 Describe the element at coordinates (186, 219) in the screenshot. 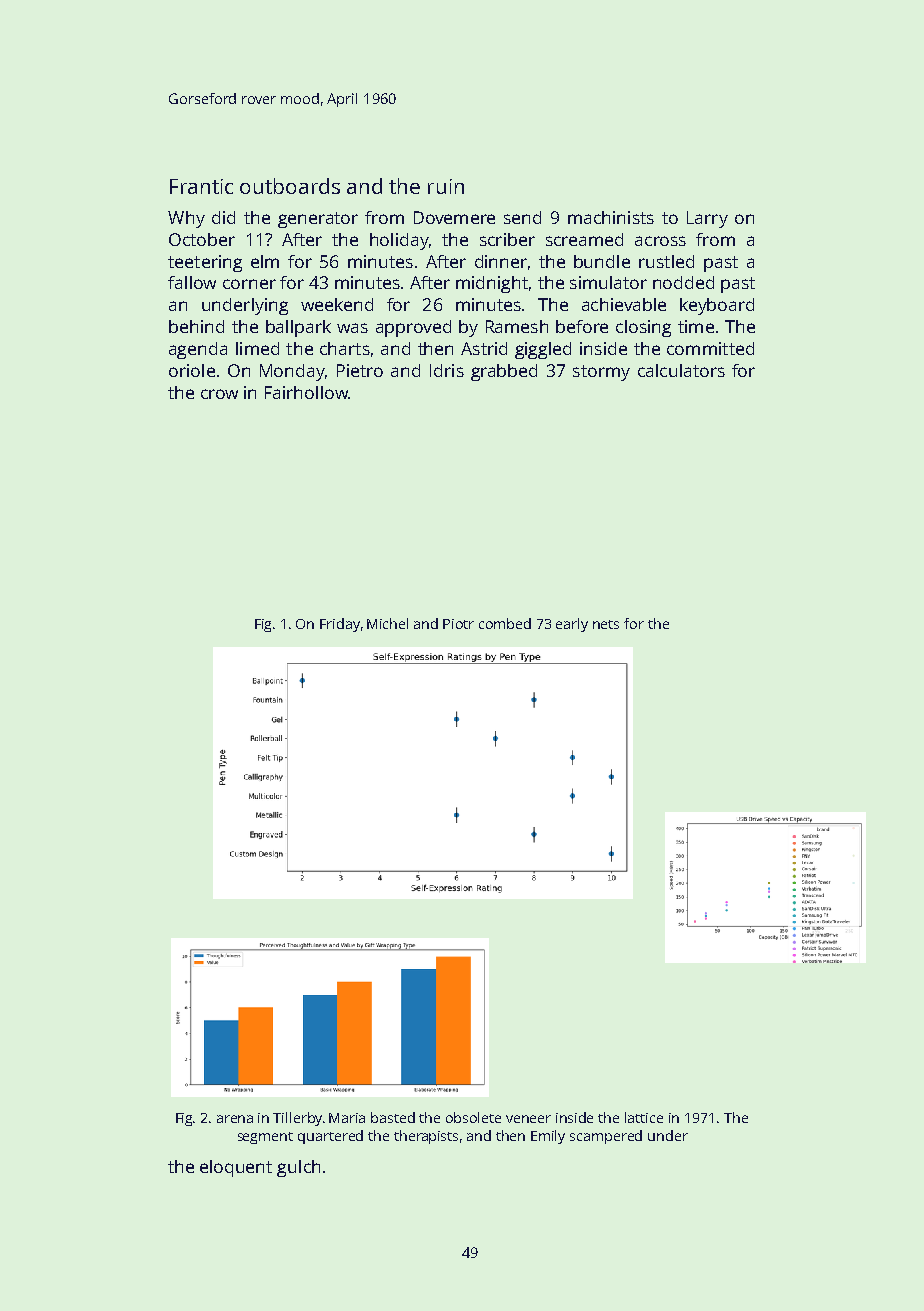

I see `Why` at that location.
